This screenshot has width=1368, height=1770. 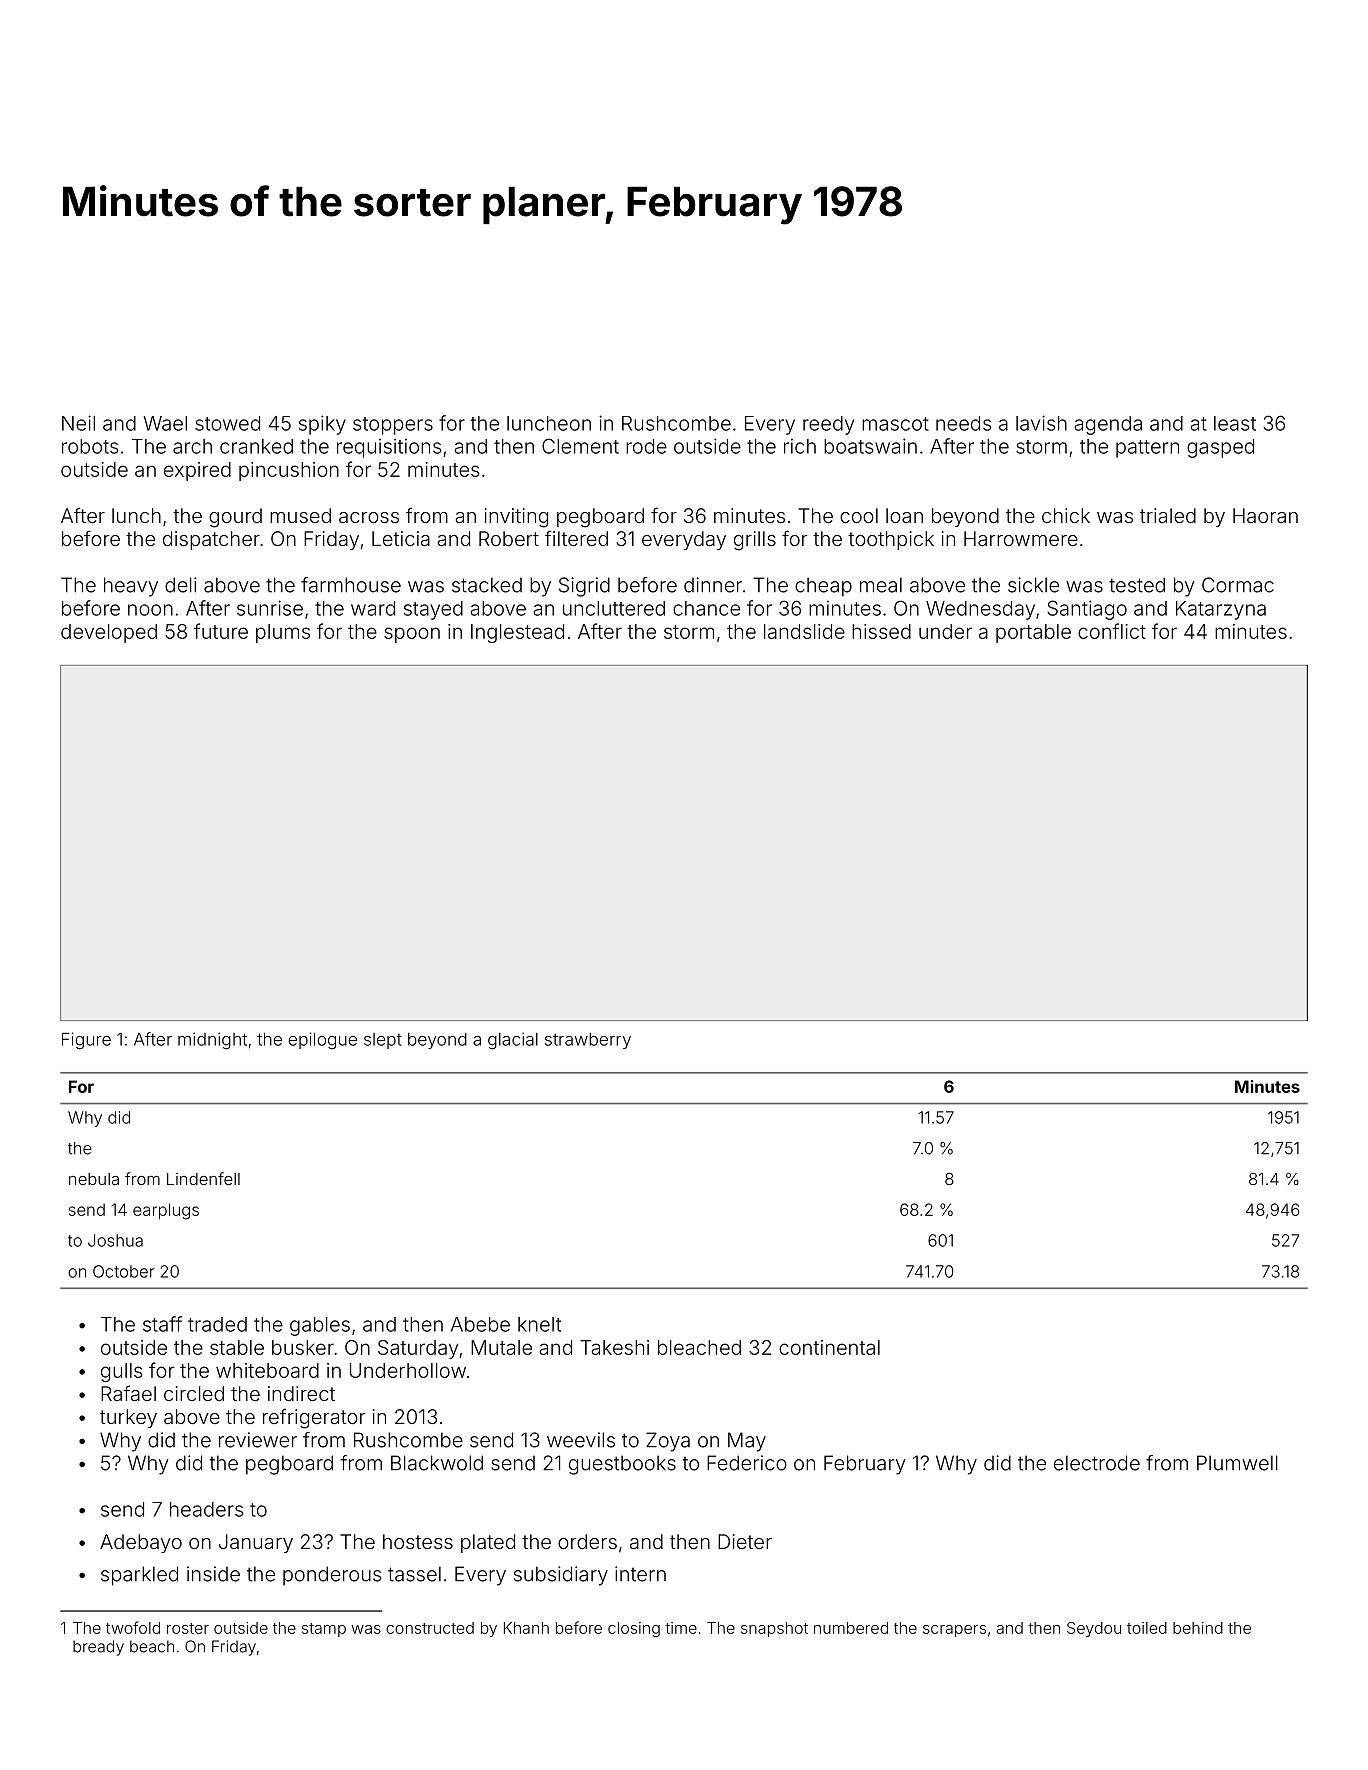 What do you see at coordinates (487, 585) in the screenshot?
I see `stacked` at bounding box center [487, 585].
